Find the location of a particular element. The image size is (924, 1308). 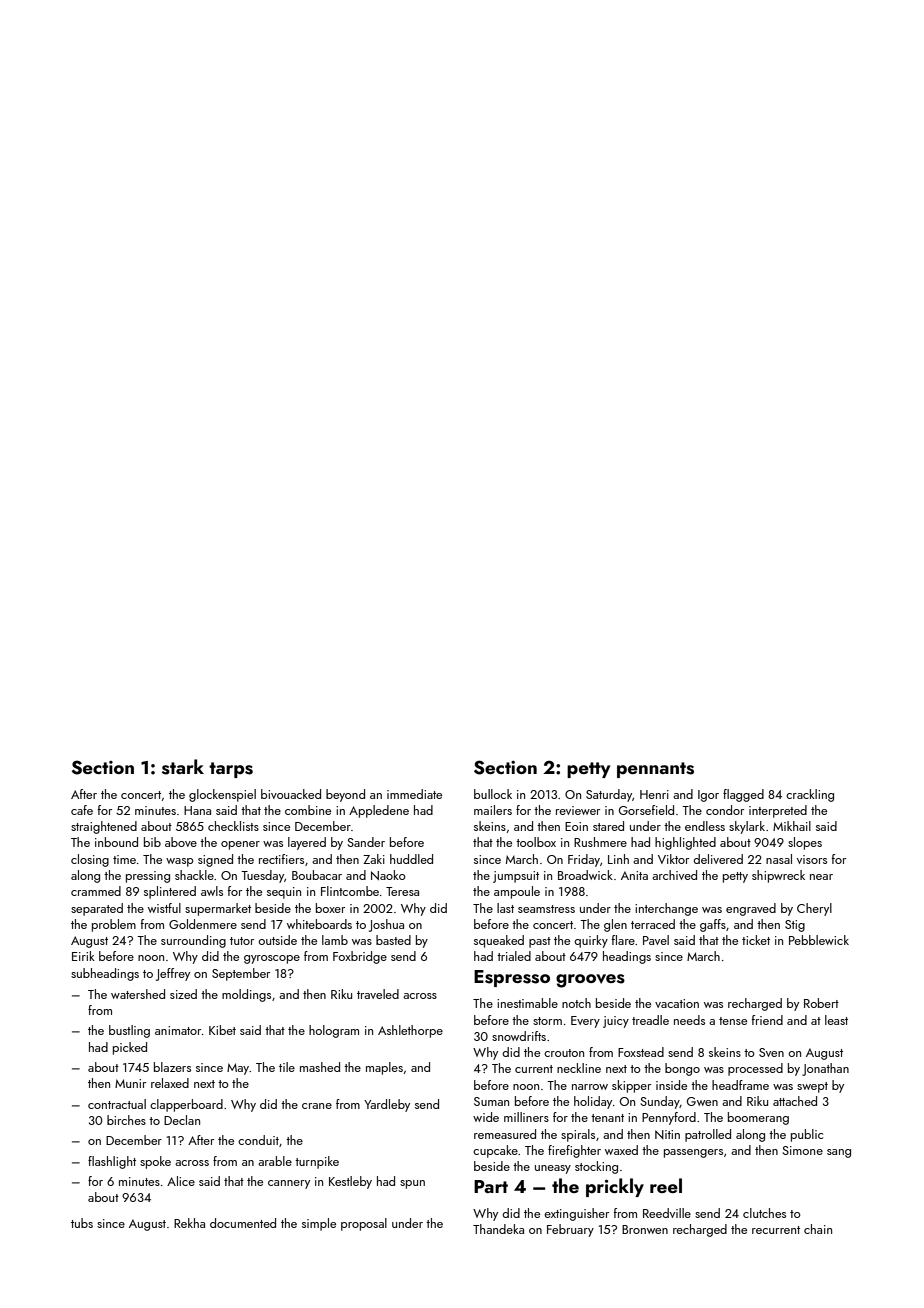

mailers is located at coordinates (493, 810).
